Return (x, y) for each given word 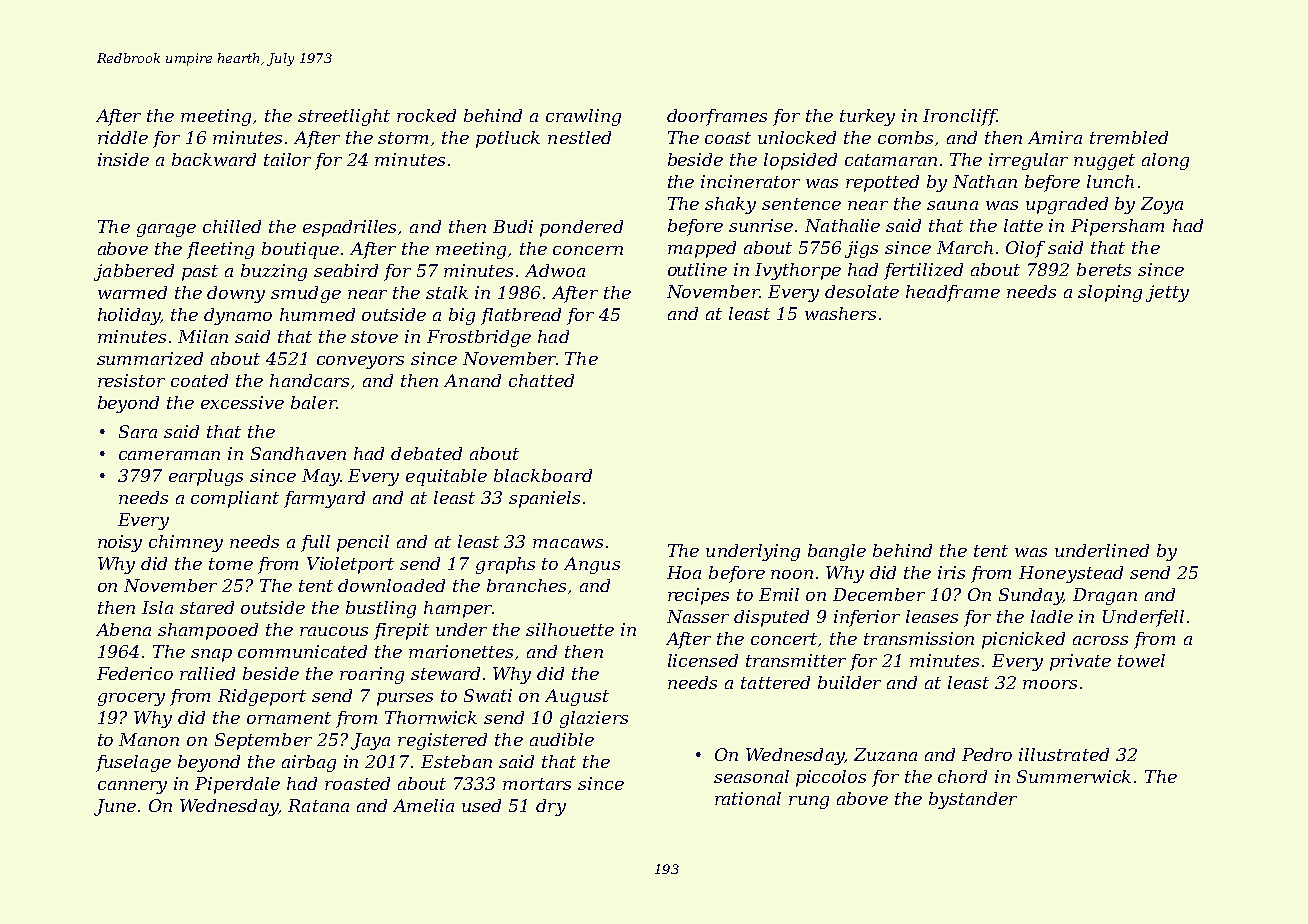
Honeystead (1071, 574)
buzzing (274, 272)
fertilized (923, 271)
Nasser (698, 616)
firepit (401, 631)
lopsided (800, 161)
